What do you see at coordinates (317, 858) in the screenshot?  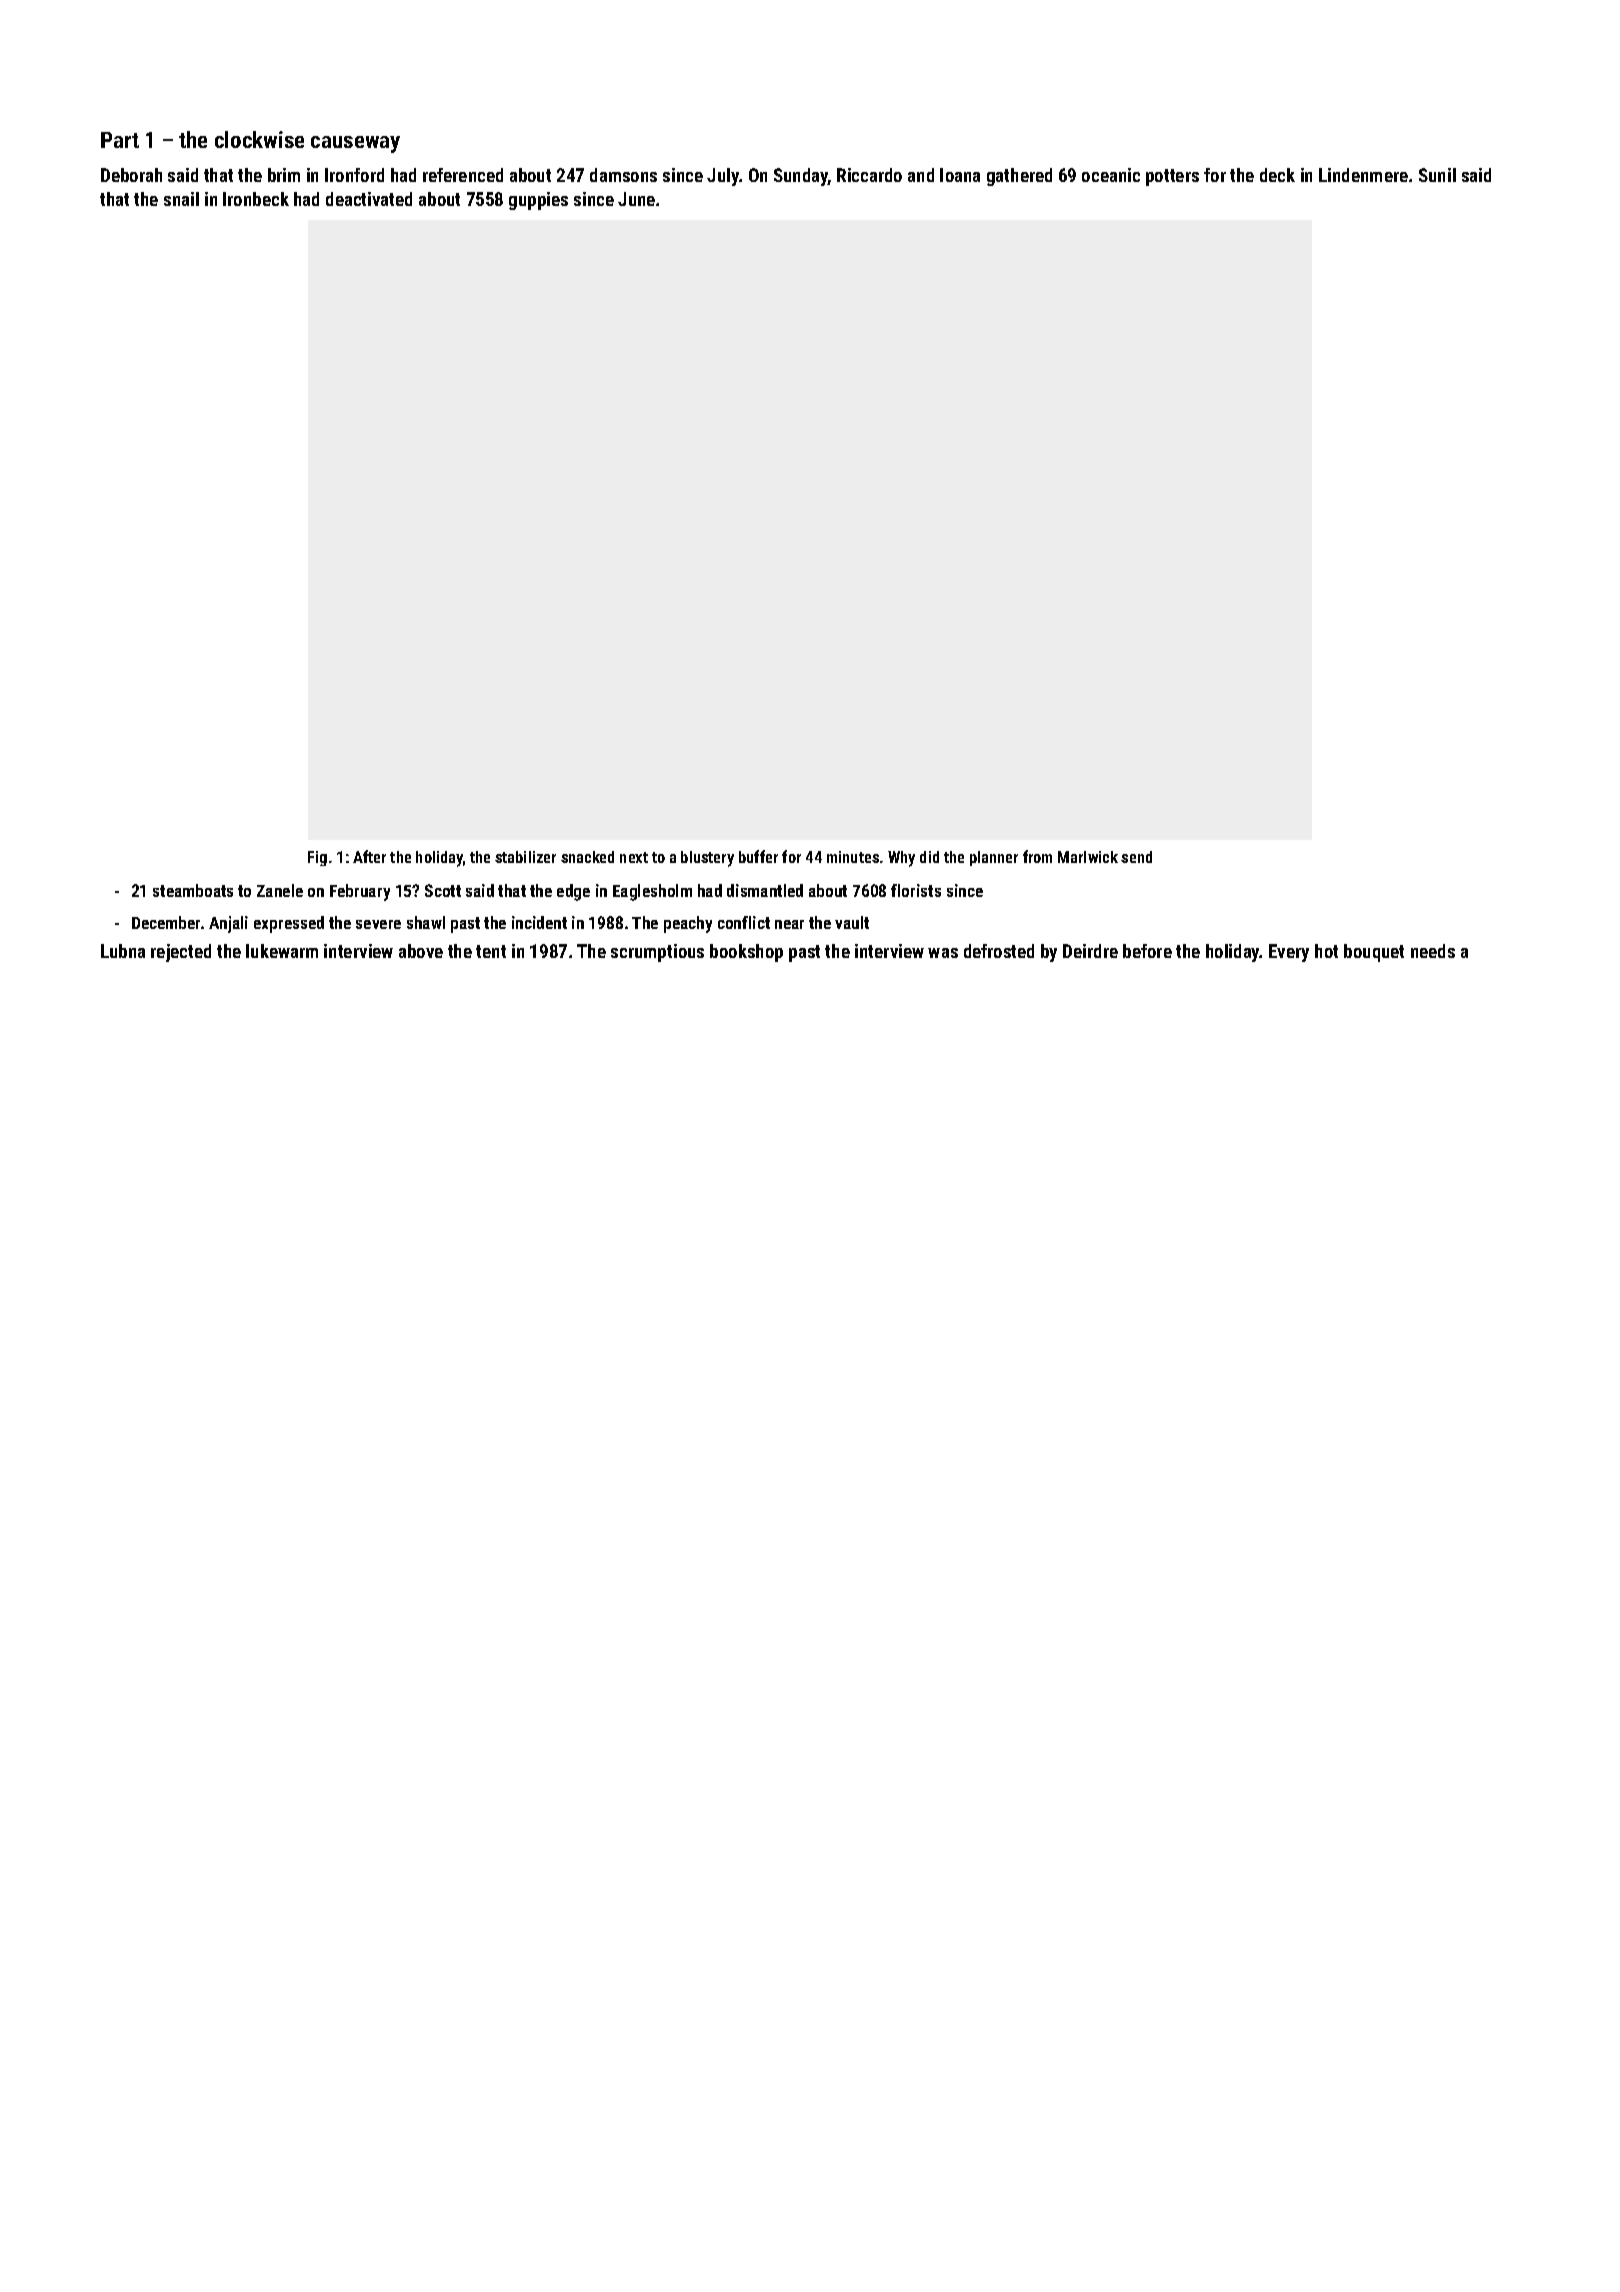 I see `Fig` at bounding box center [317, 858].
